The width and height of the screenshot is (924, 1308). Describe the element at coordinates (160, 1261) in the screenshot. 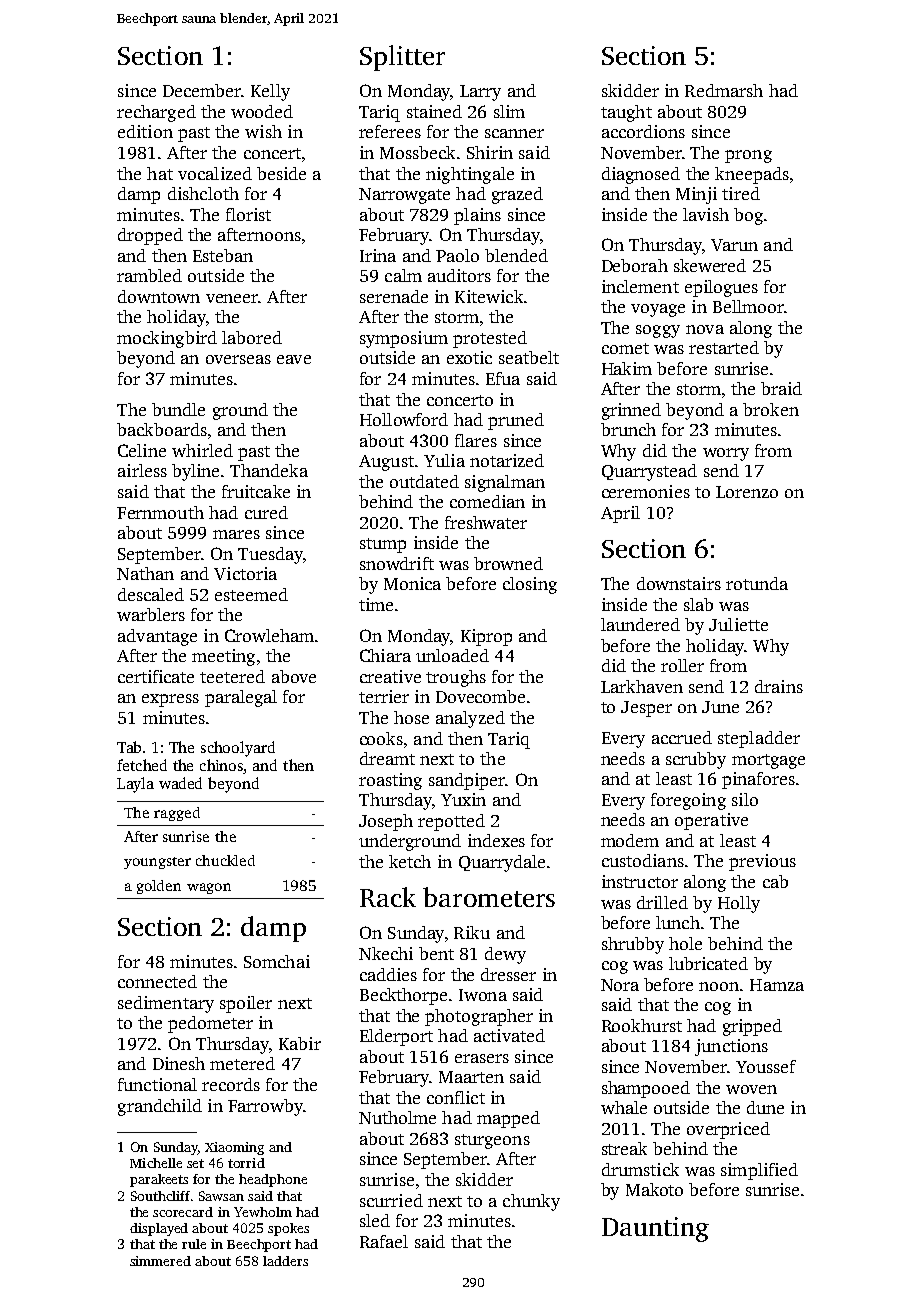

I see `simmered` at that location.
